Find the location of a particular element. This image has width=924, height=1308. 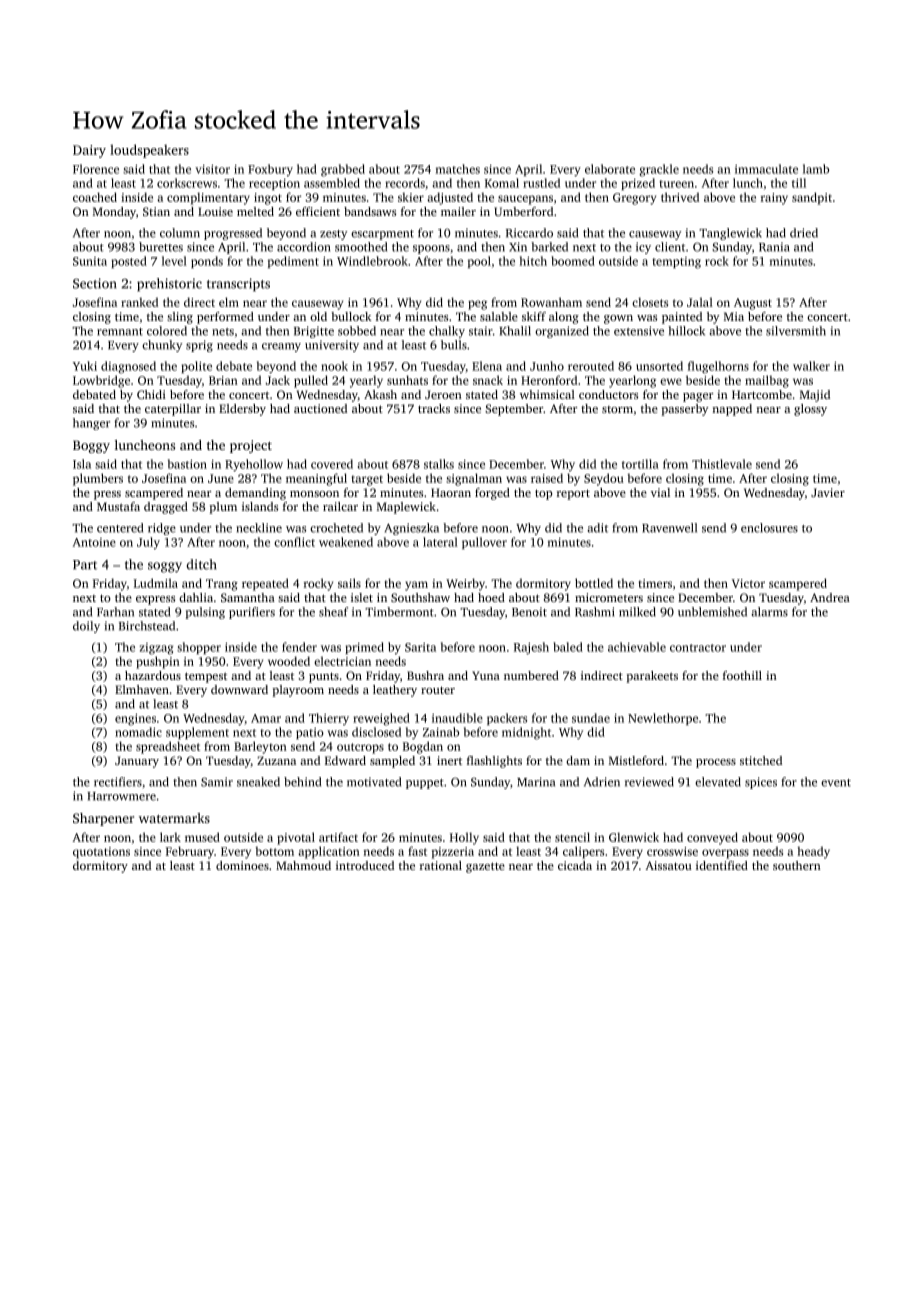

organized is located at coordinates (562, 332).
